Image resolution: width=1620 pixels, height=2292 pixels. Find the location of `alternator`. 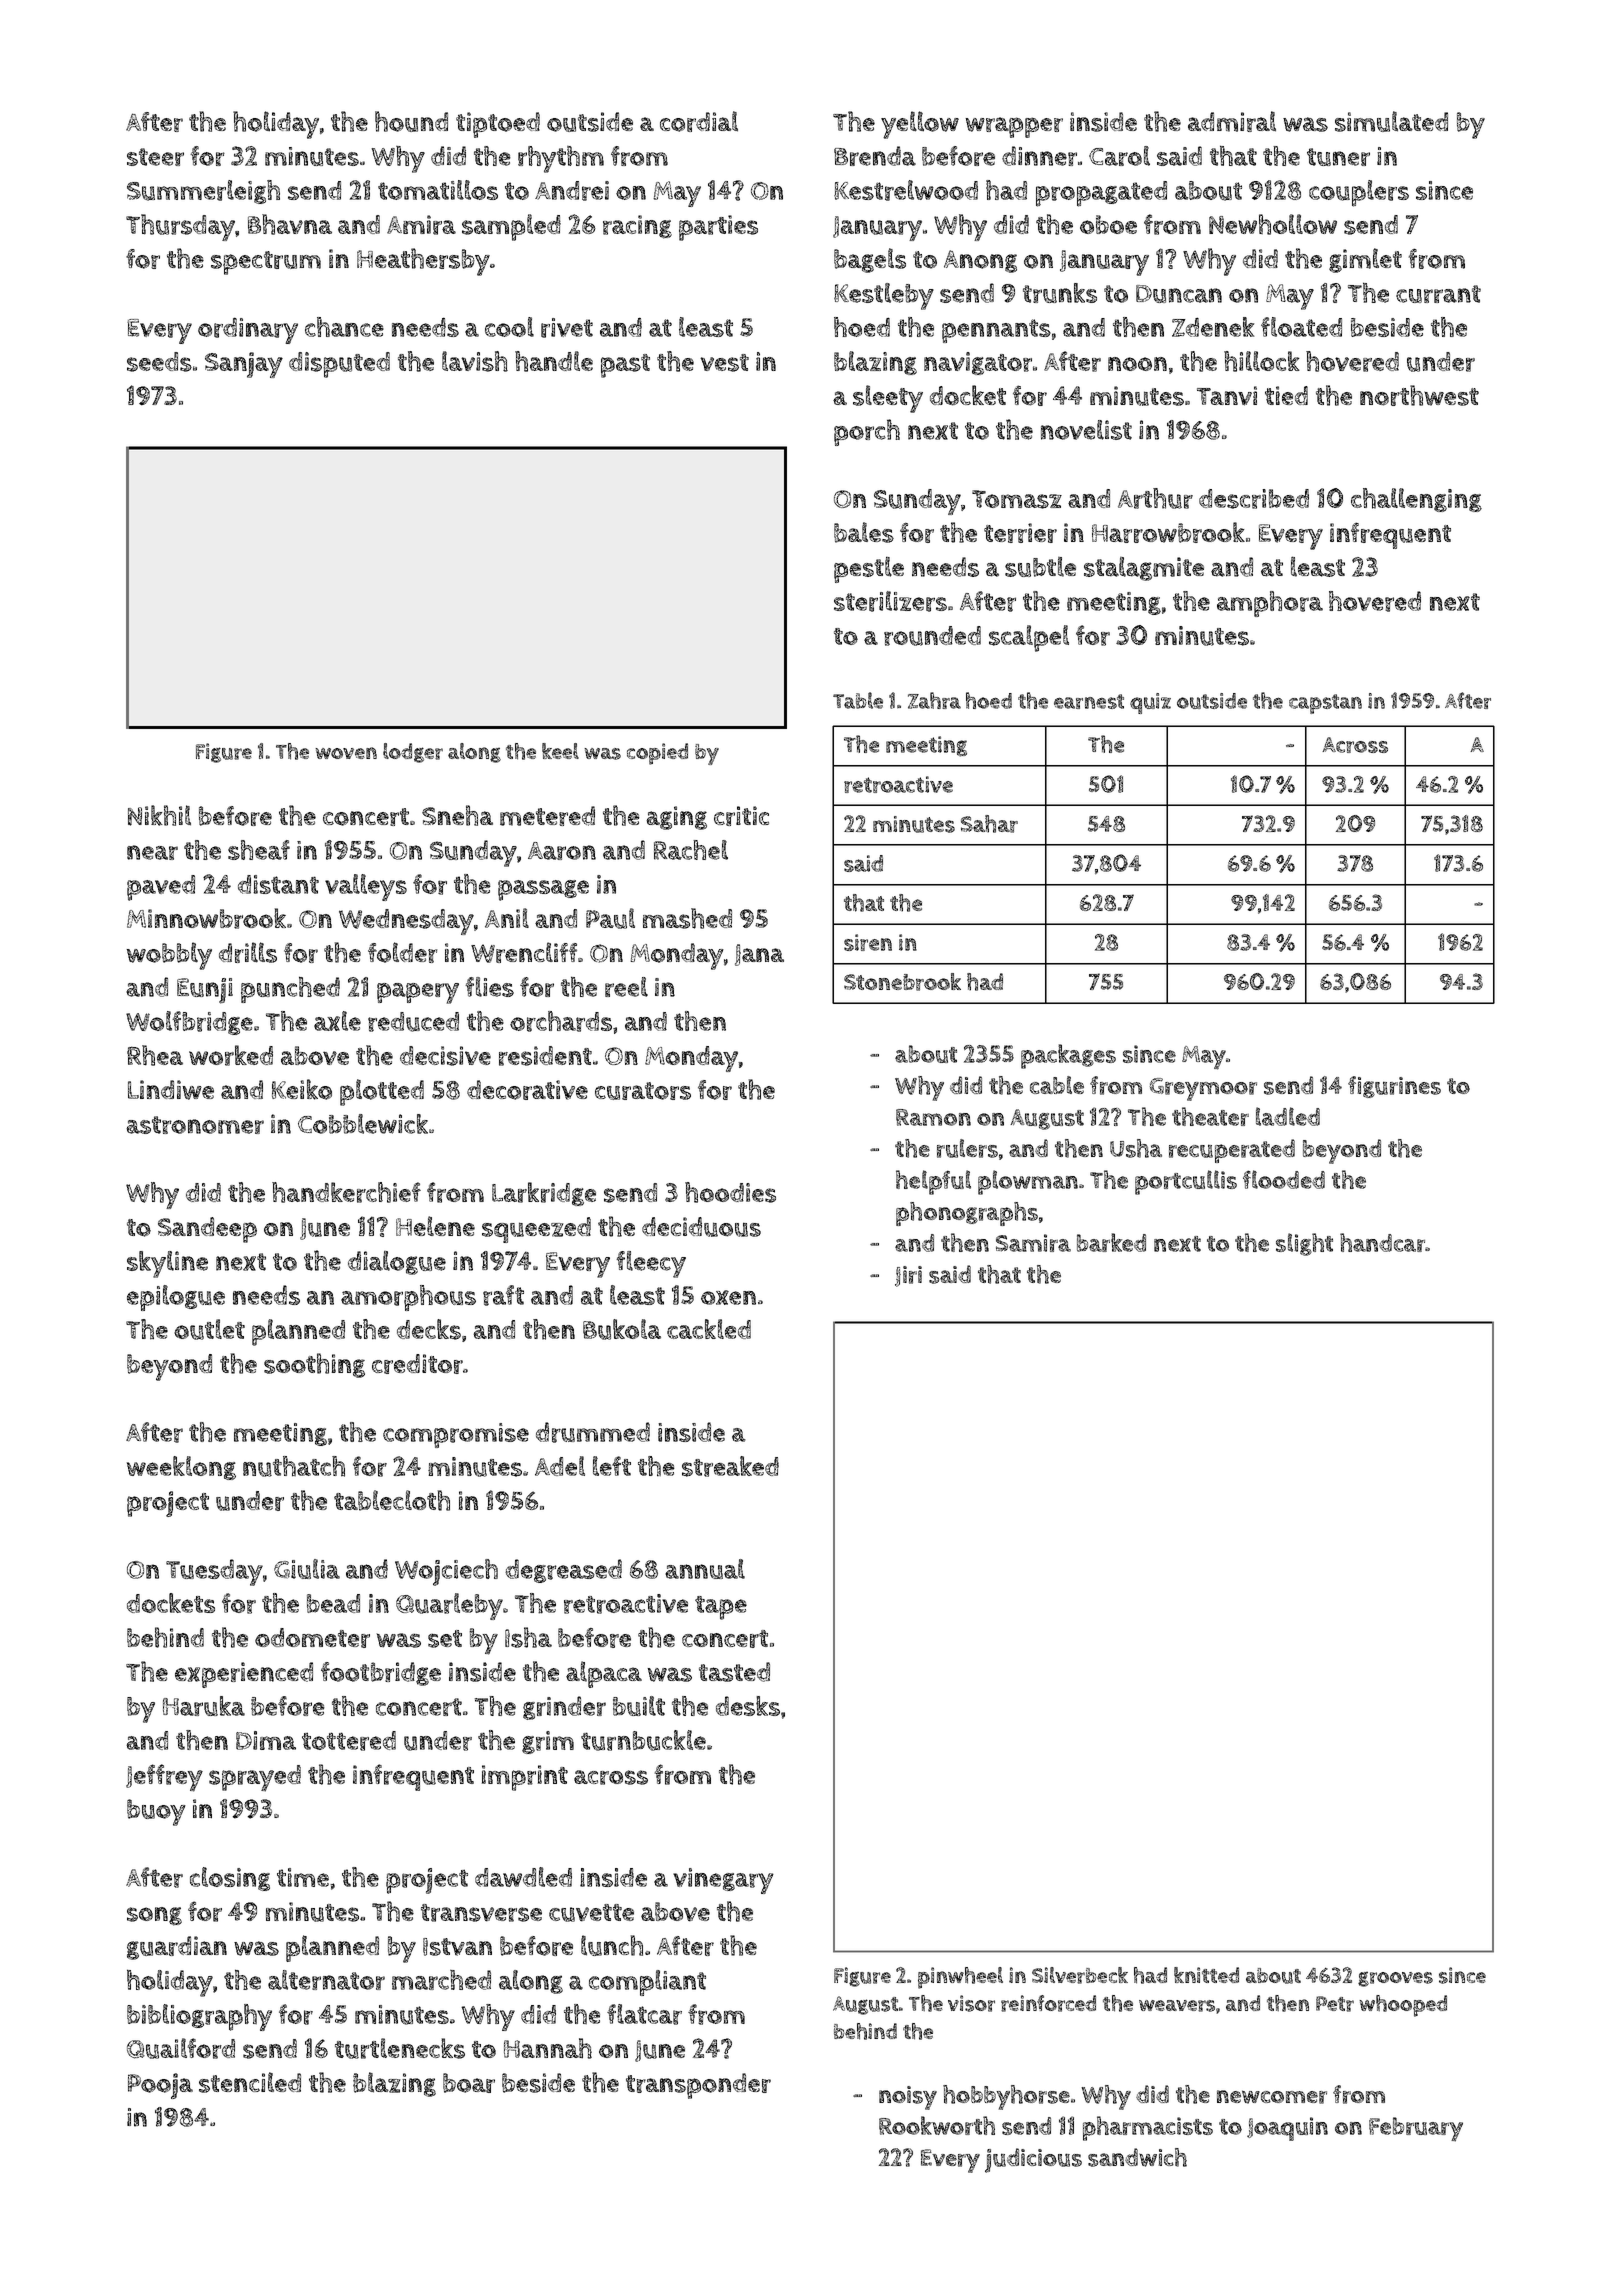

alternator is located at coordinates (326, 1980).
